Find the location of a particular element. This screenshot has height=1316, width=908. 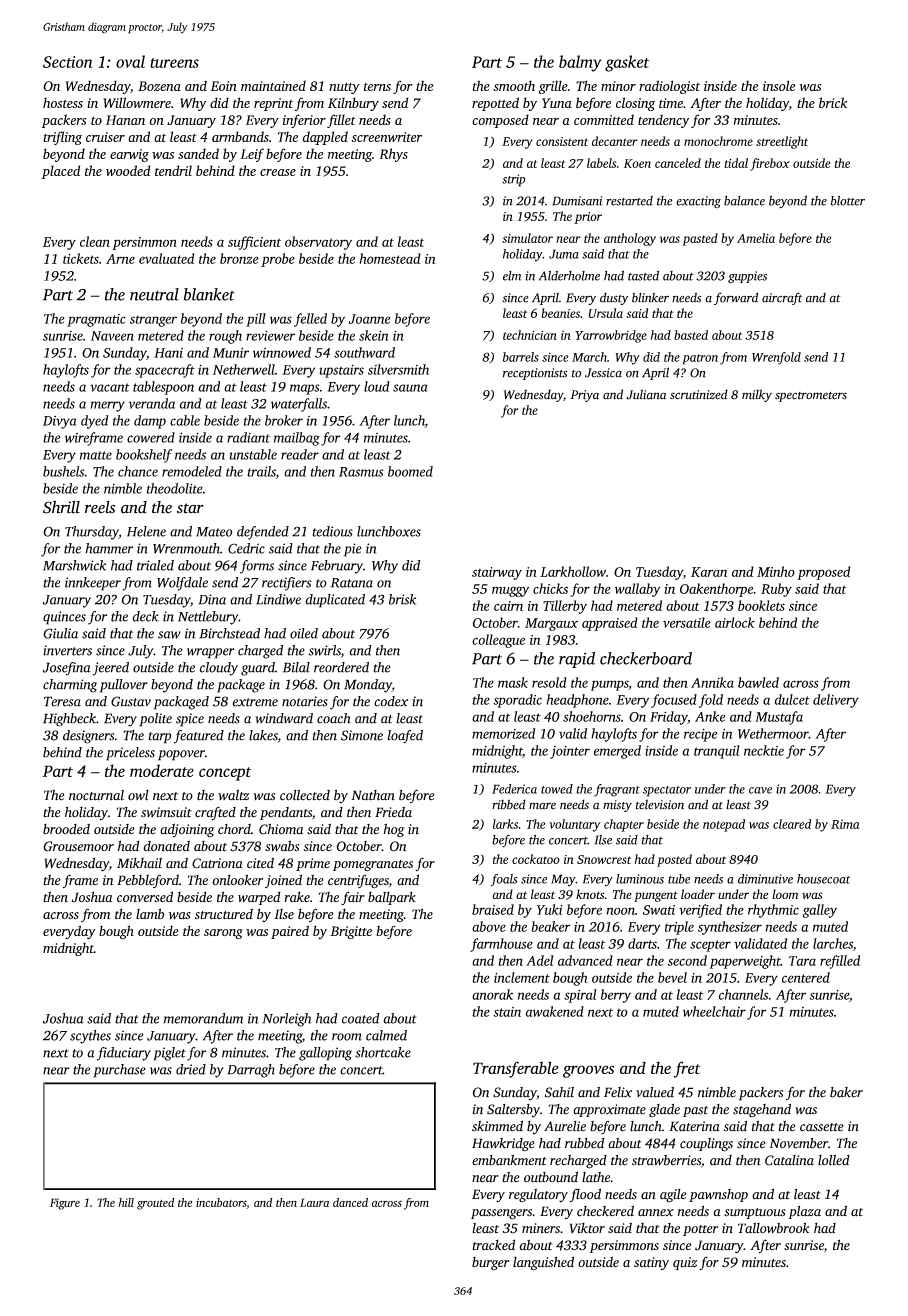

gasket is located at coordinates (627, 63).
